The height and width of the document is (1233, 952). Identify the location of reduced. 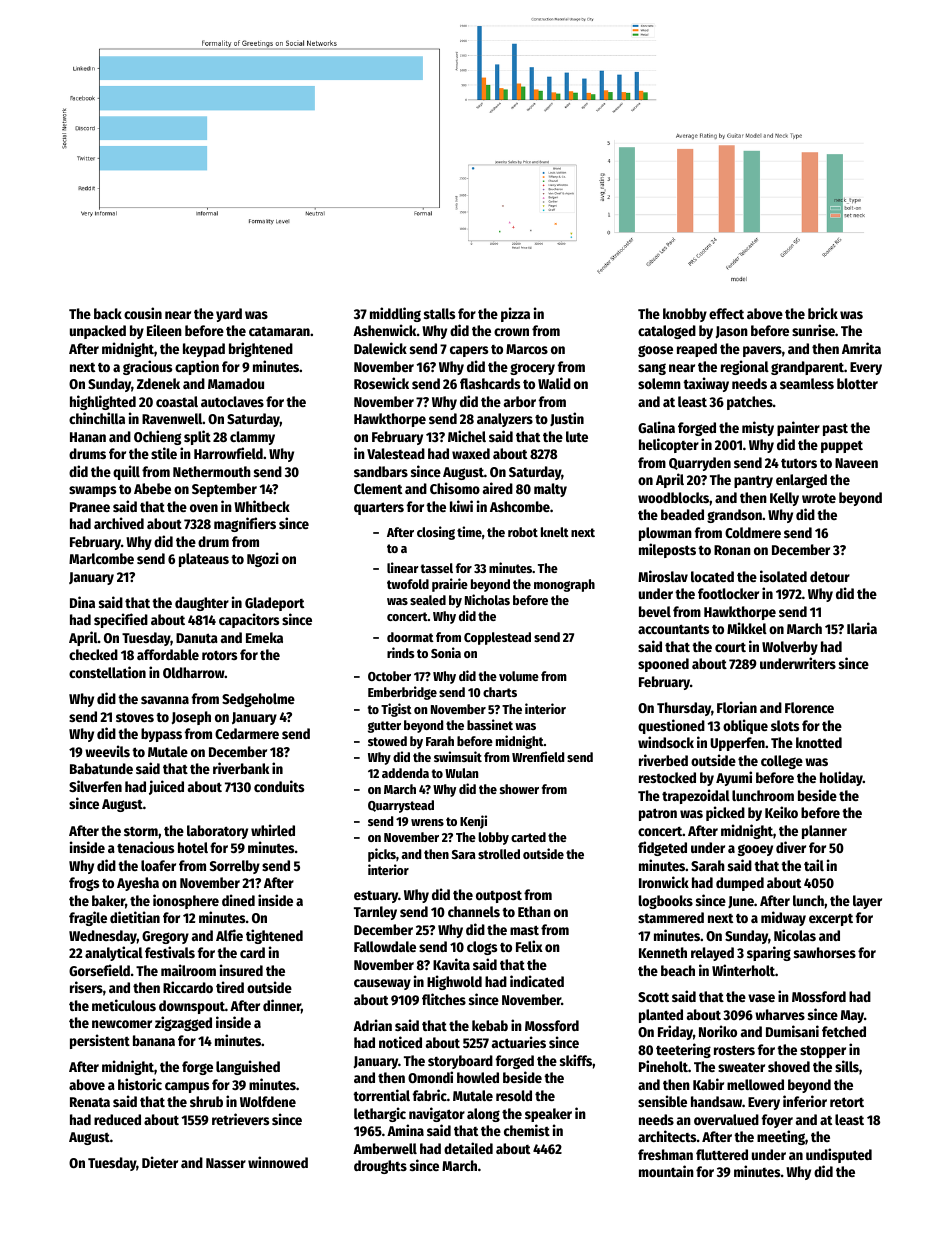
(117, 1119).
